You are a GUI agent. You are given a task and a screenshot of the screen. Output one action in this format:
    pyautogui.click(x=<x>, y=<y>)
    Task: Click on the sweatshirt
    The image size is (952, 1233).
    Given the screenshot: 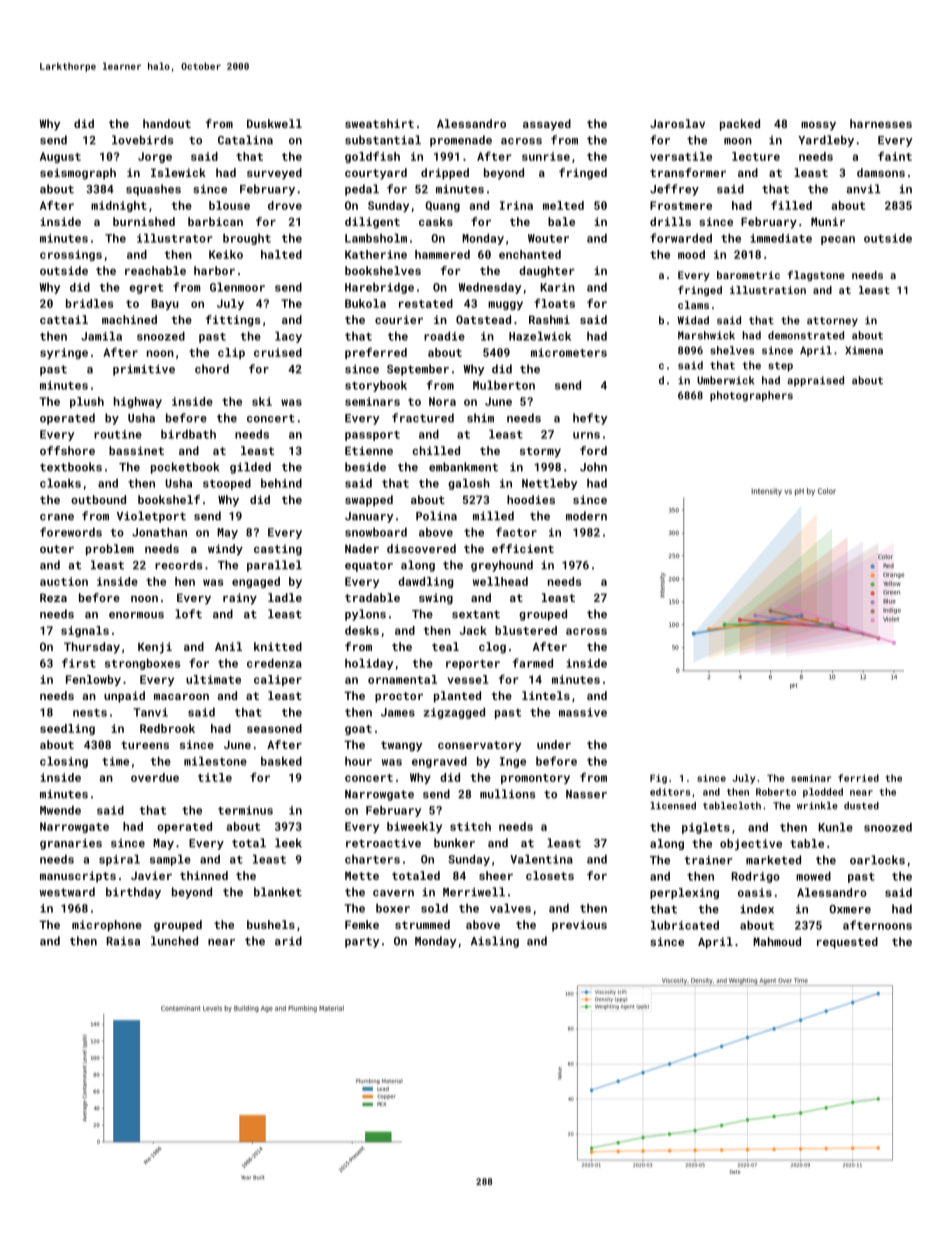 What is the action you would take?
    pyautogui.click(x=379, y=123)
